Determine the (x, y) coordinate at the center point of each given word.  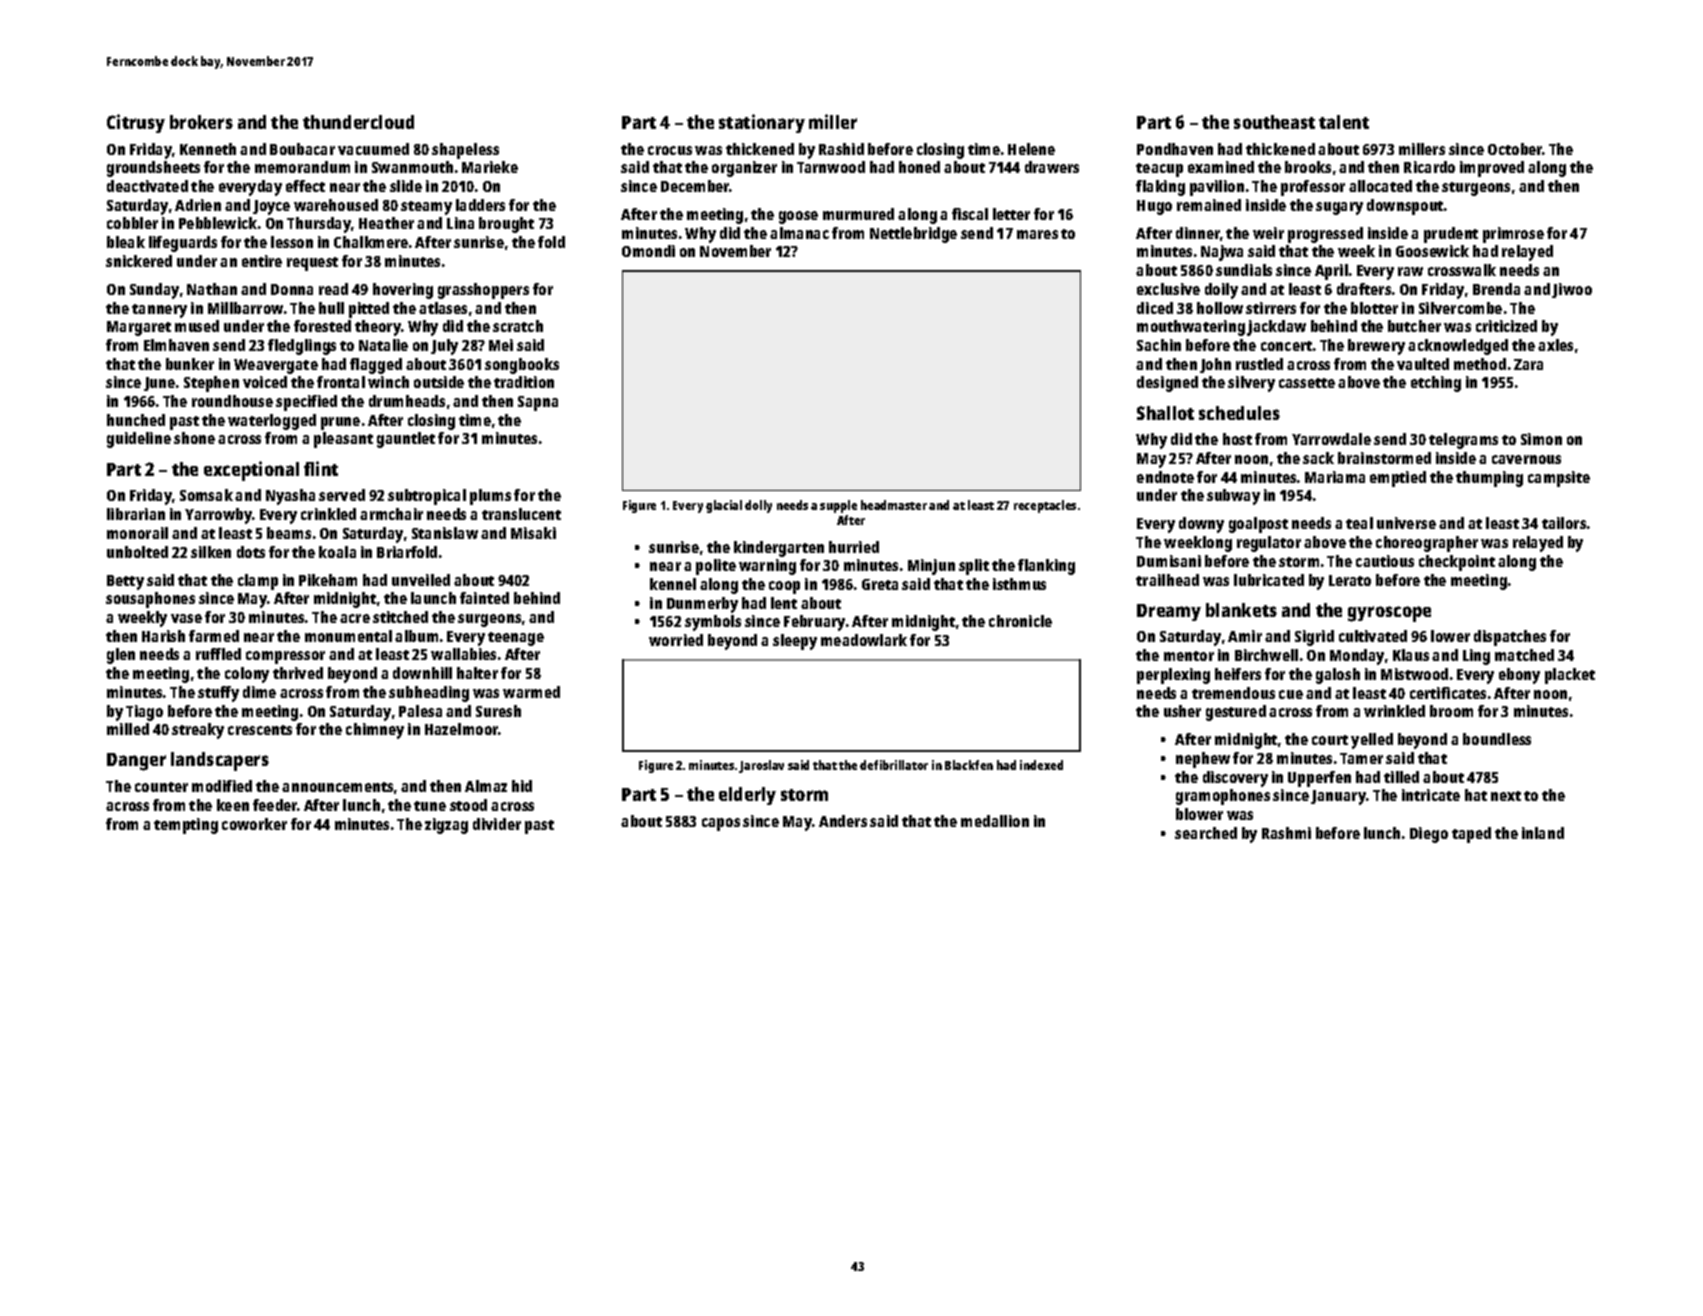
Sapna (538, 403)
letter (1011, 214)
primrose (1513, 235)
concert (1286, 346)
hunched (136, 420)
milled (128, 729)
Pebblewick (218, 223)
